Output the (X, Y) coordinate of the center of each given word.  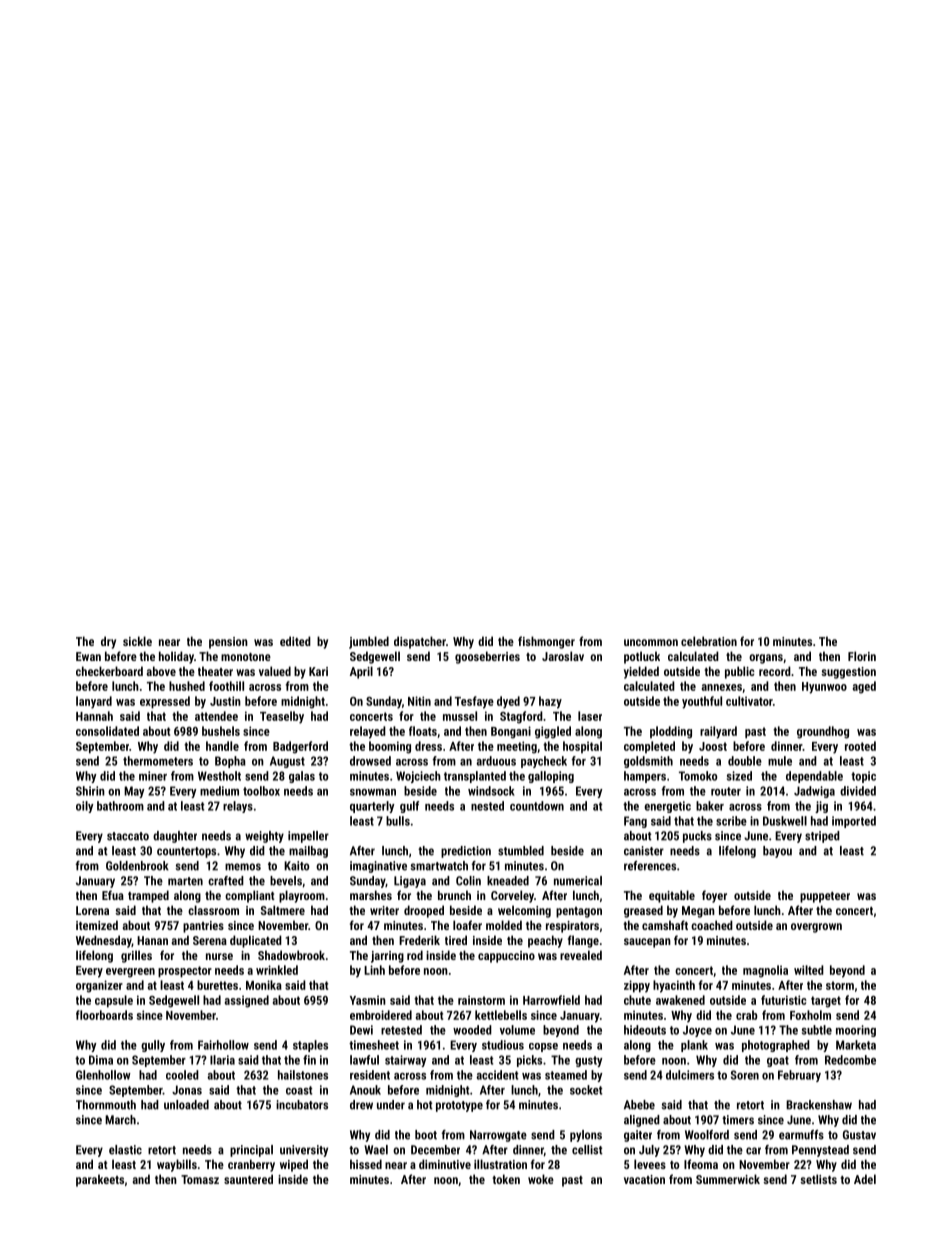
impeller (308, 837)
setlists (818, 1179)
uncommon (651, 642)
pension (228, 643)
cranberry (251, 1165)
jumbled (369, 642)
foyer (714, 896)
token (506, 1179)
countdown (537, 806)
